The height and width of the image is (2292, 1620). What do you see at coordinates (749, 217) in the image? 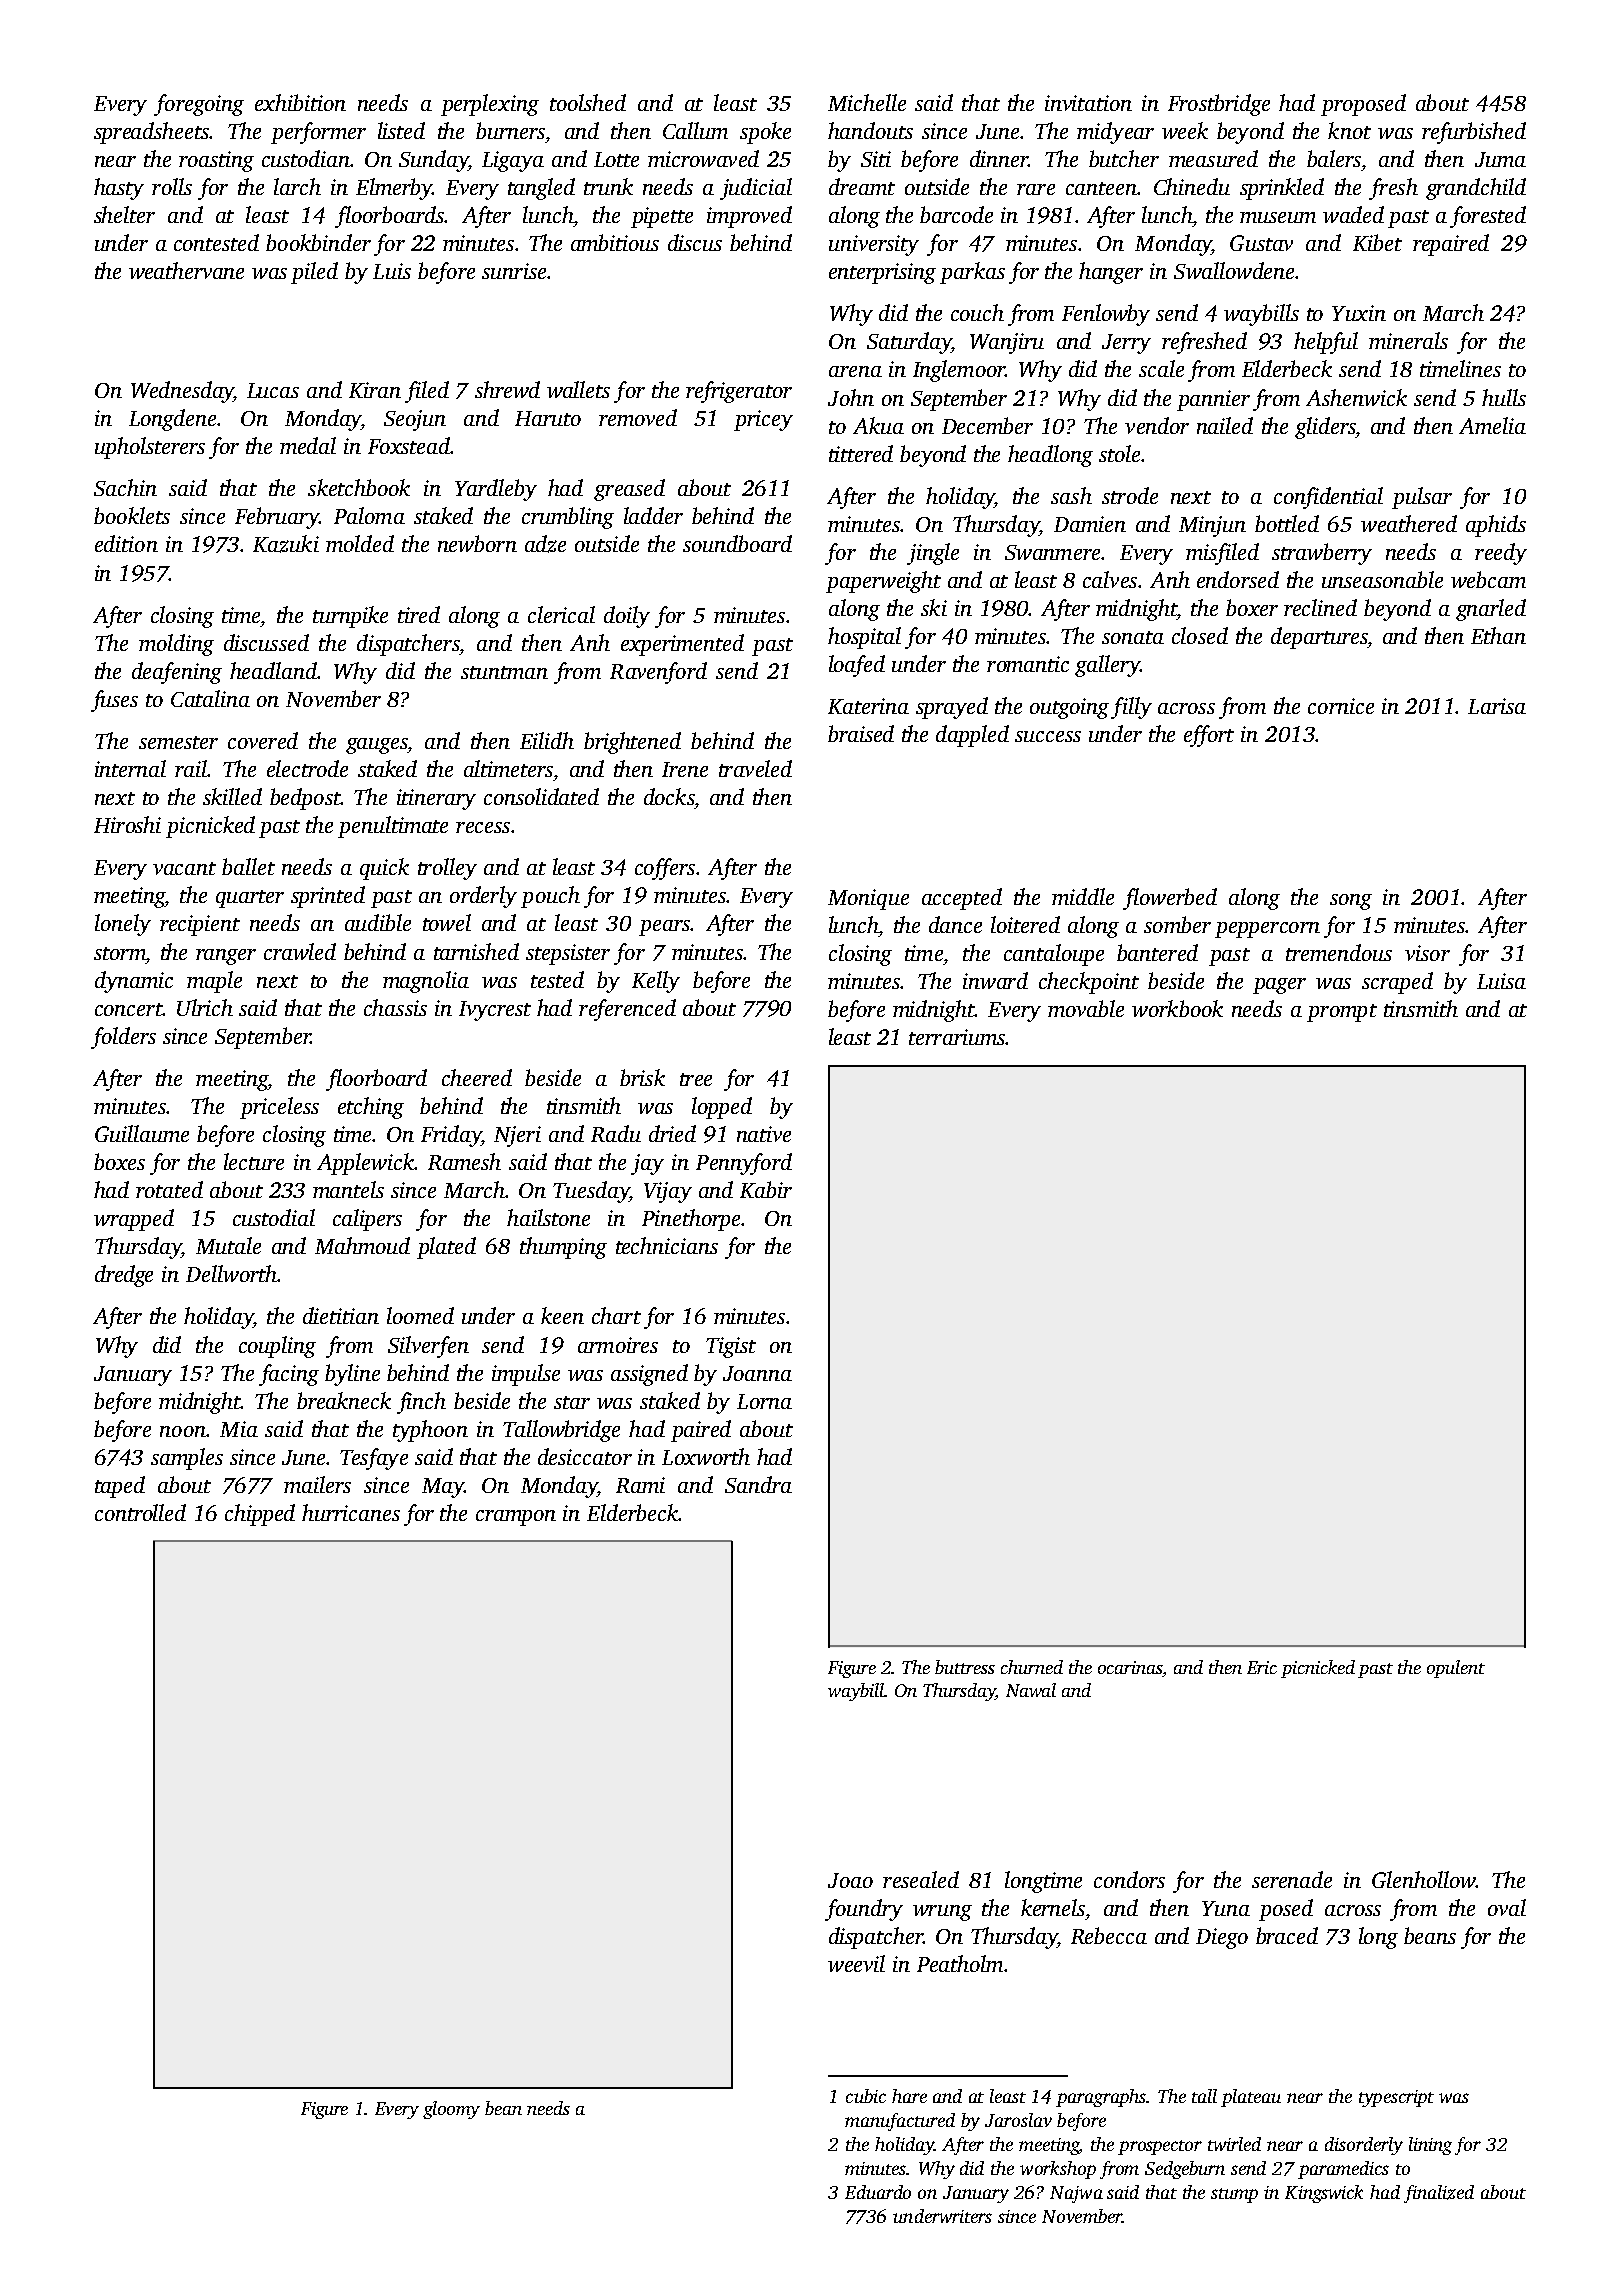
I see `improved` at bounding box center [749, 217].
